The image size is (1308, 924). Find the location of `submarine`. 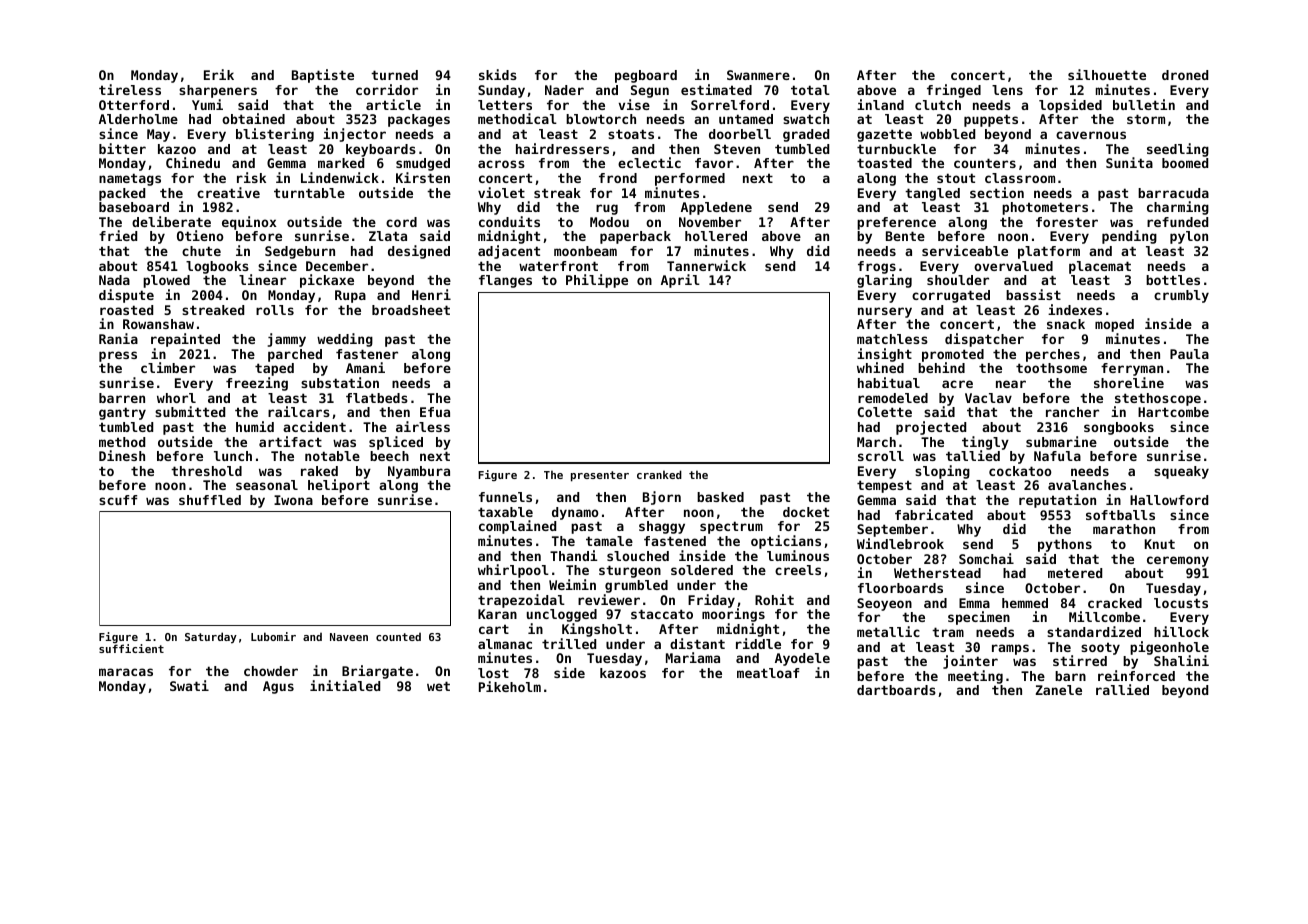

submarine is located at coordinates (1061, 441).
